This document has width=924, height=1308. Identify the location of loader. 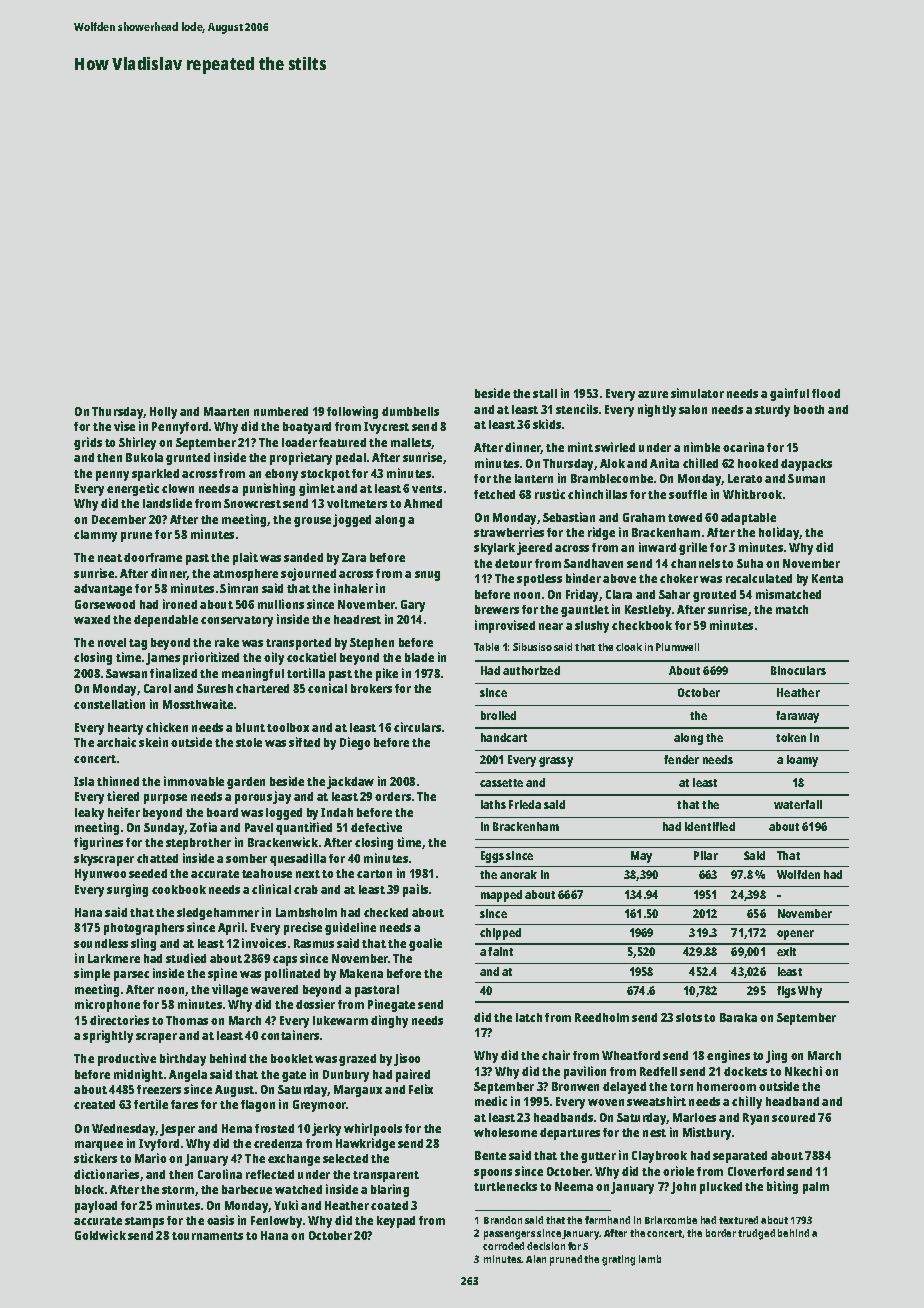
(299, 442).
